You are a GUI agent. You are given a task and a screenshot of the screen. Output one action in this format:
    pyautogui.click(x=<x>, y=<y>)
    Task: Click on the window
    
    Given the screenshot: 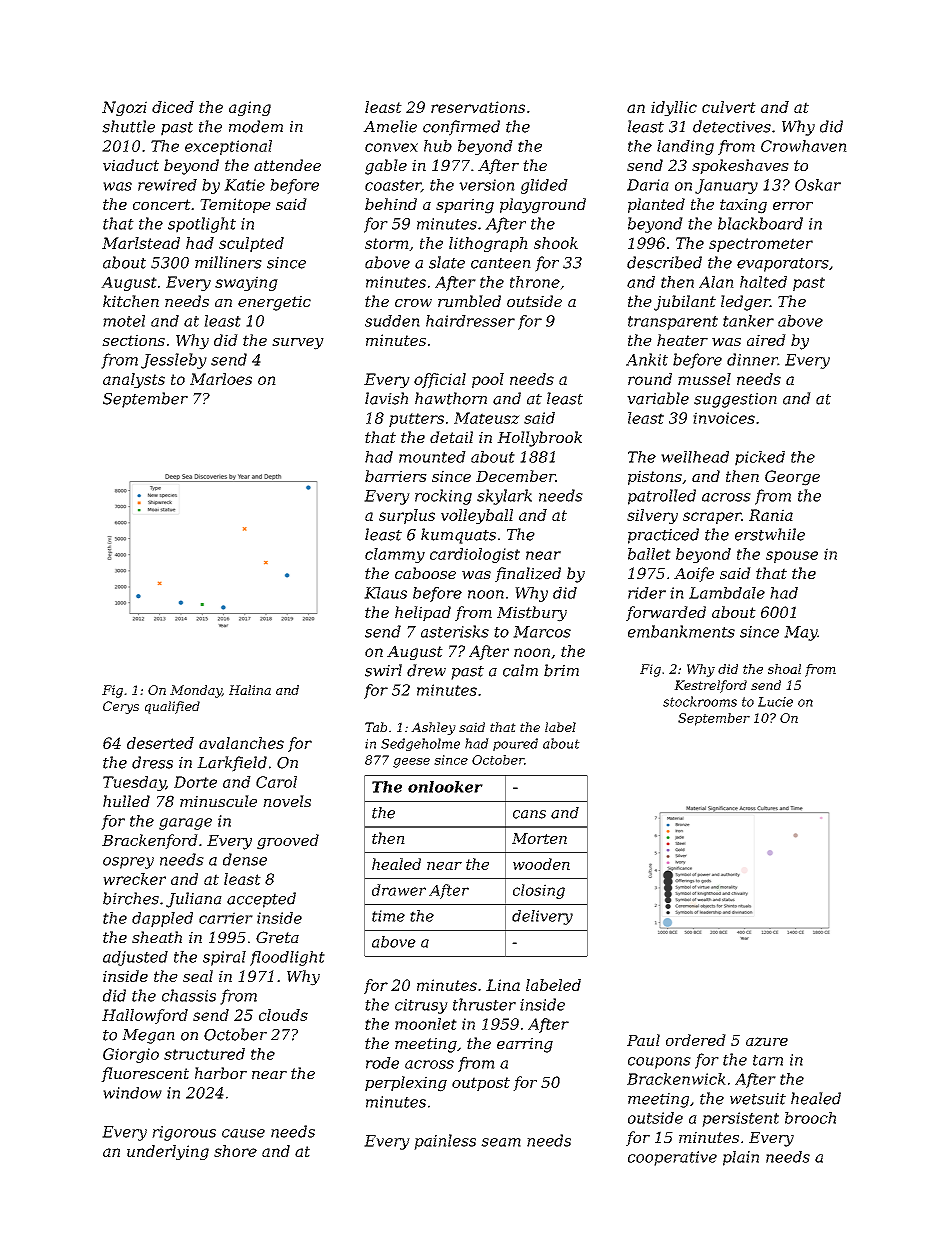 What is the action you would take?
    pyautogui.click(x=132, y=1093)
